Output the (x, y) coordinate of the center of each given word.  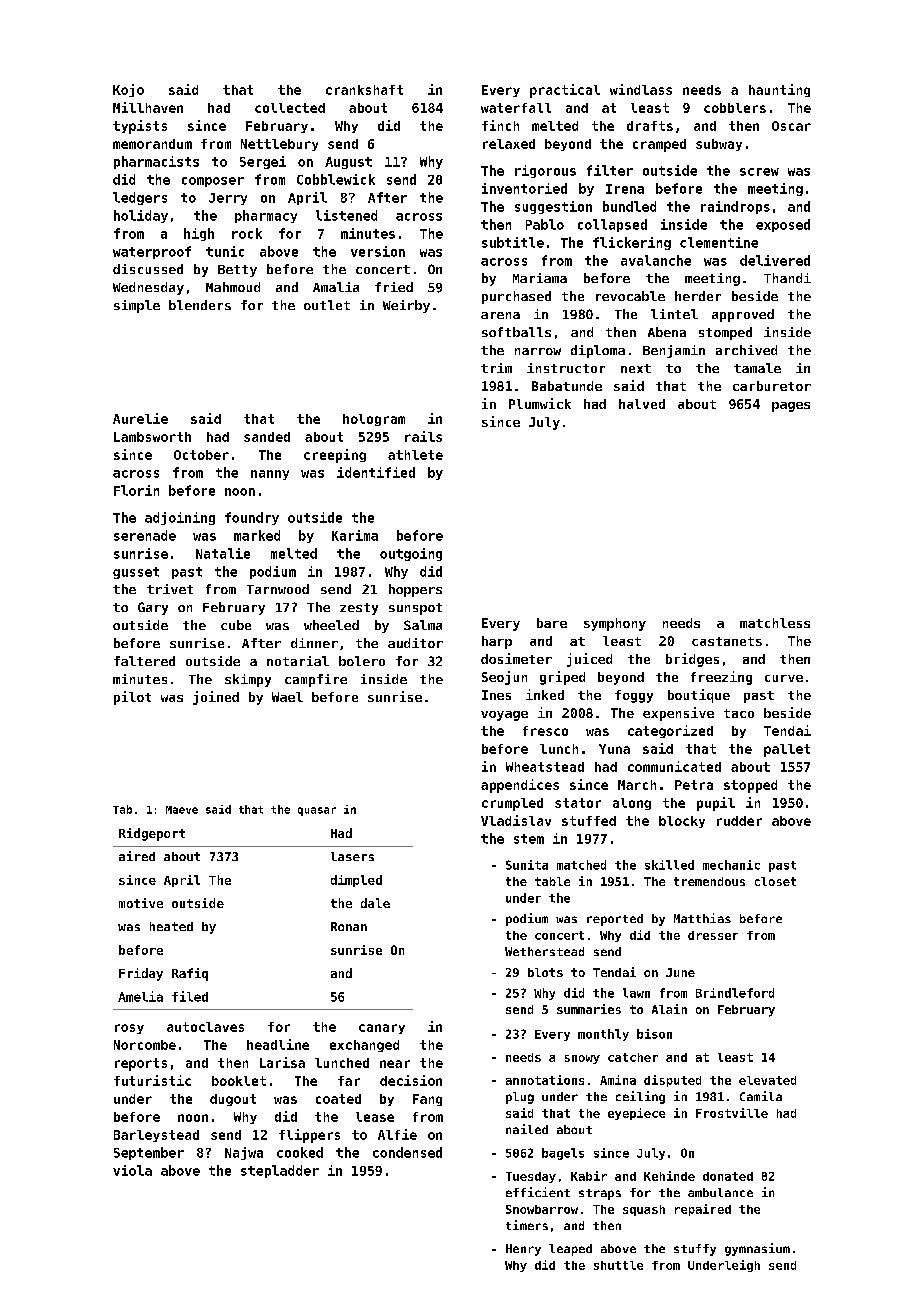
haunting (779, 90)
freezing (721, 678)
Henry (523, 1250)
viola (132, 1170)
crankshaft (364, 90)
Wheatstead (545, 767)
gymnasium (757, 1249)
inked (545, 694)
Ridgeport (152, 834)
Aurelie (140, 418)
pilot (132, 698)
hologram (374, 420)
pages (791, 407)
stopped (750, 786)
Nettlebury (279, 145)
